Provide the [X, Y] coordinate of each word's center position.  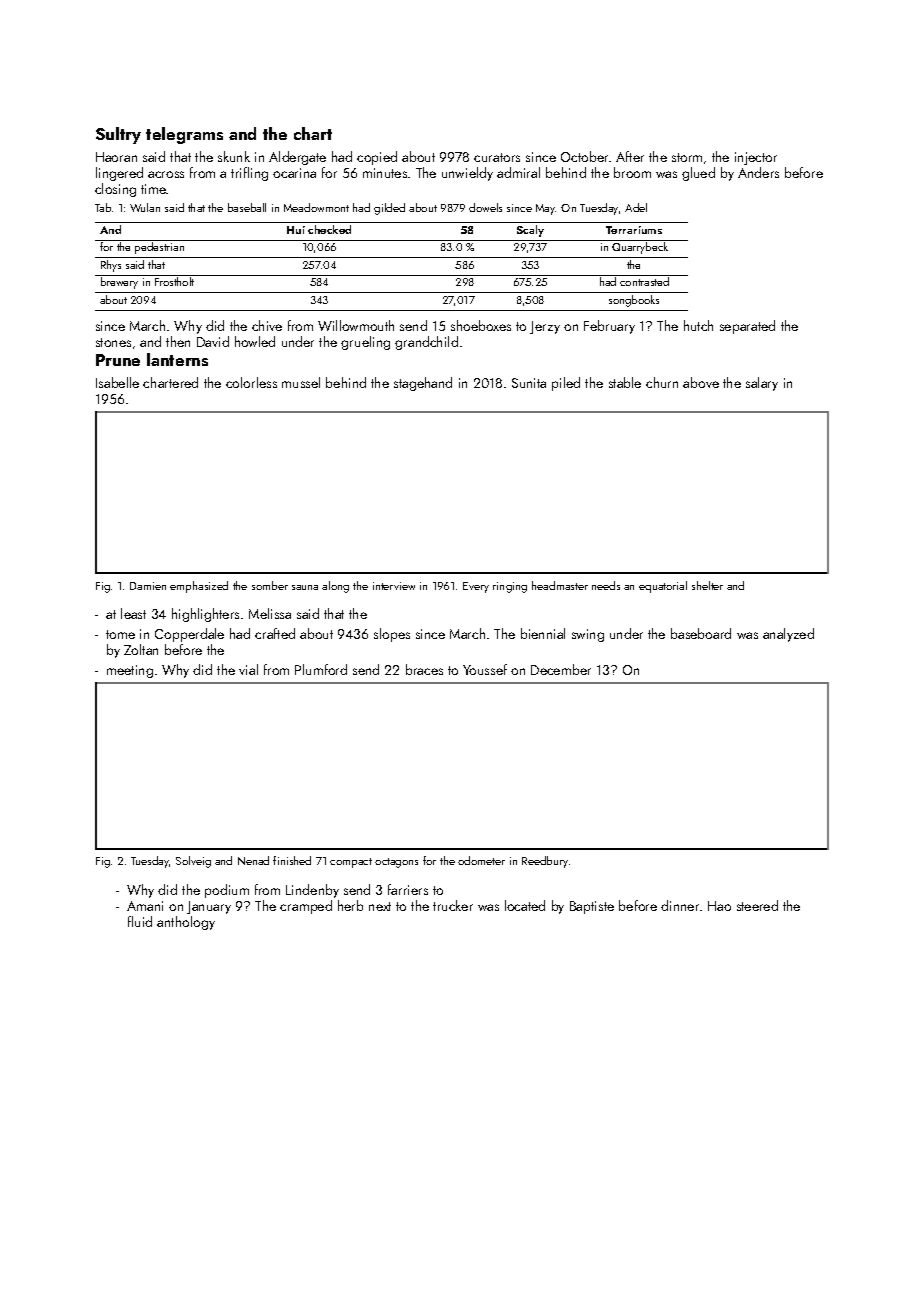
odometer [481, 860]
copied [377, 158]
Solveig [193, 862]
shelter [707, 585]
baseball [247, 207]
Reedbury [545, 862]
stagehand [423, 384]
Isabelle [117, 382]
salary [762, 384]
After [630, 156]
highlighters [205, 615]
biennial [543, 633]
